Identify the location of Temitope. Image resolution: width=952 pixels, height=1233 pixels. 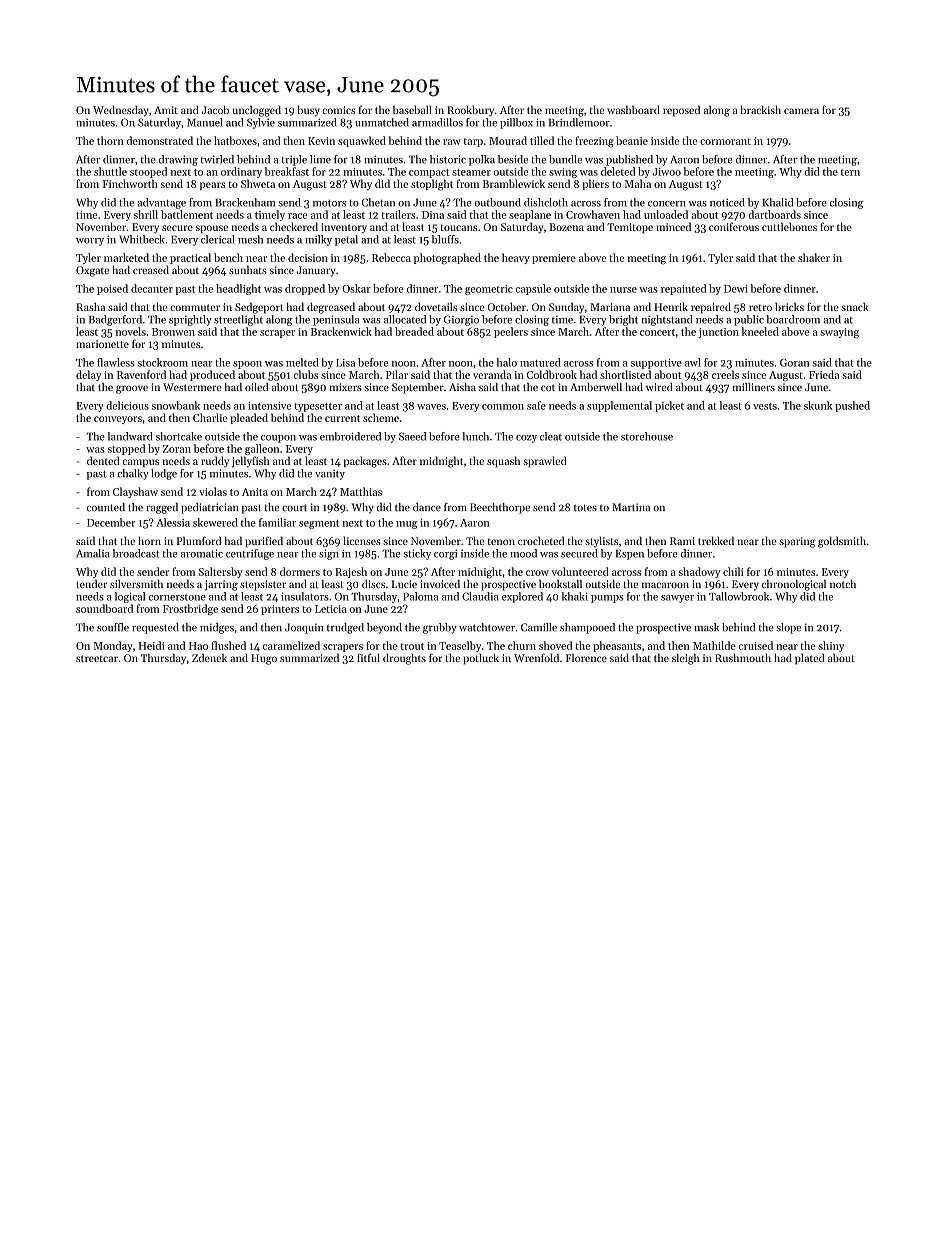
(630, 228).
